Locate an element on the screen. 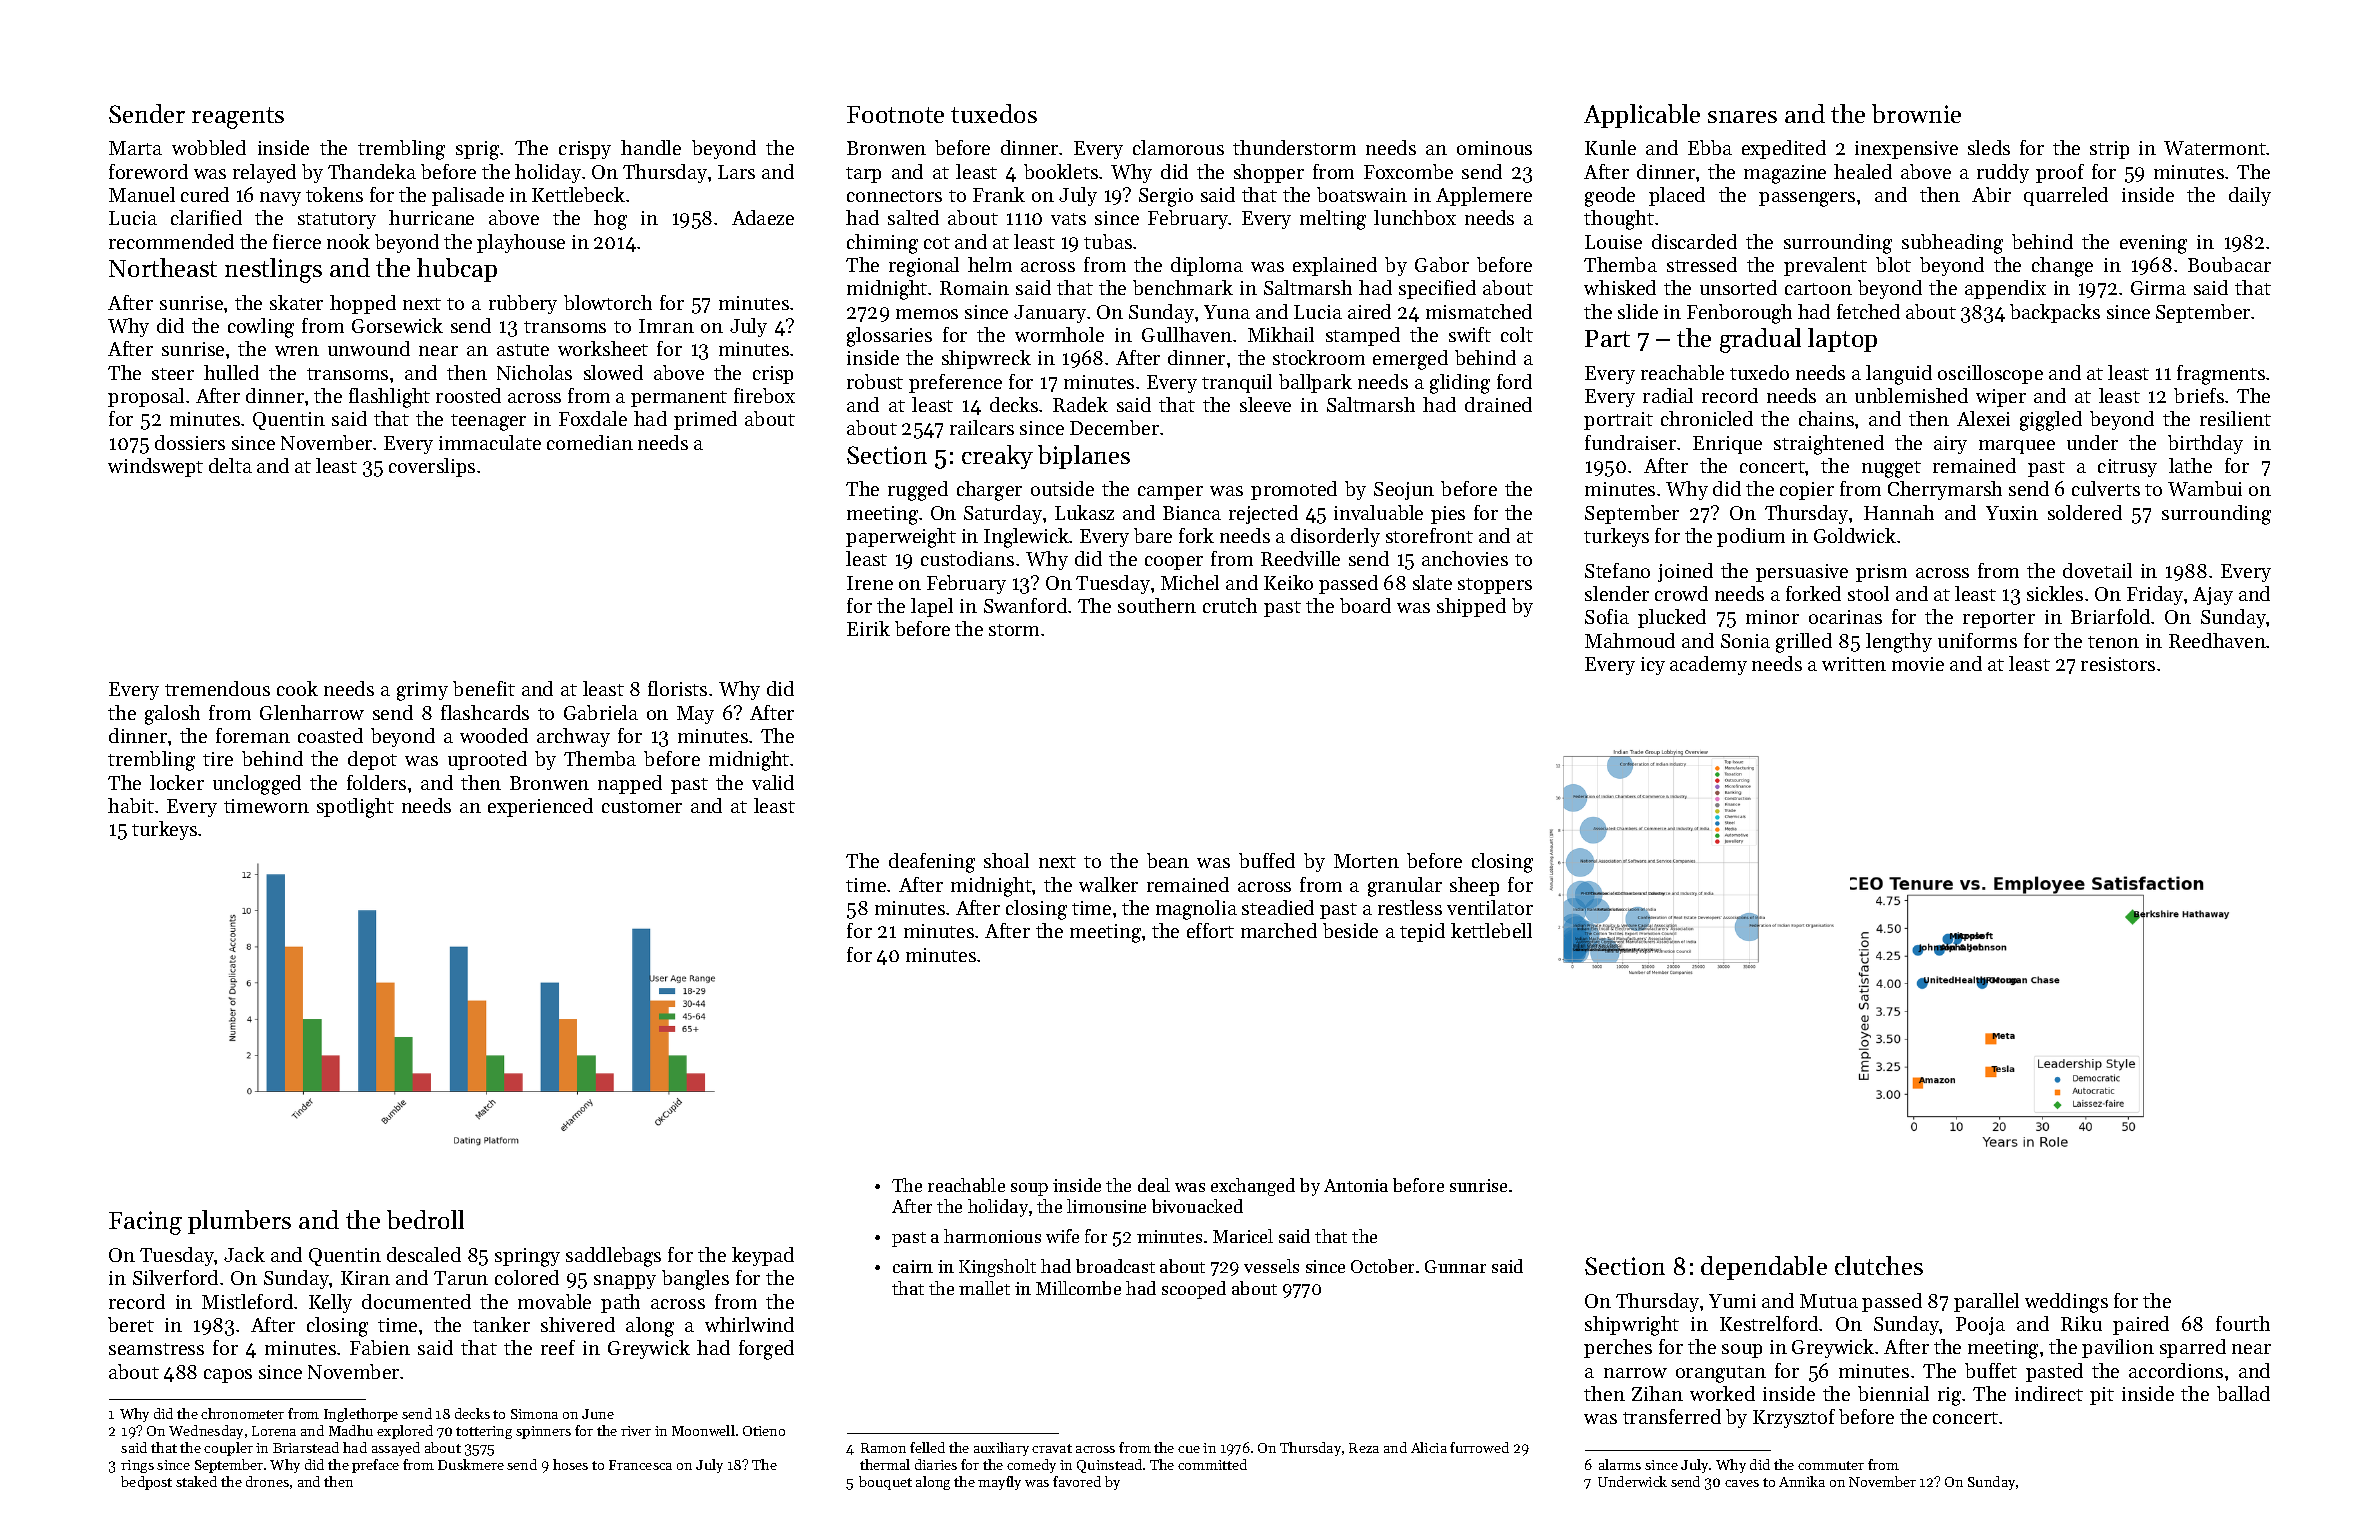  favored is located at coordinates (1077, 1481).
